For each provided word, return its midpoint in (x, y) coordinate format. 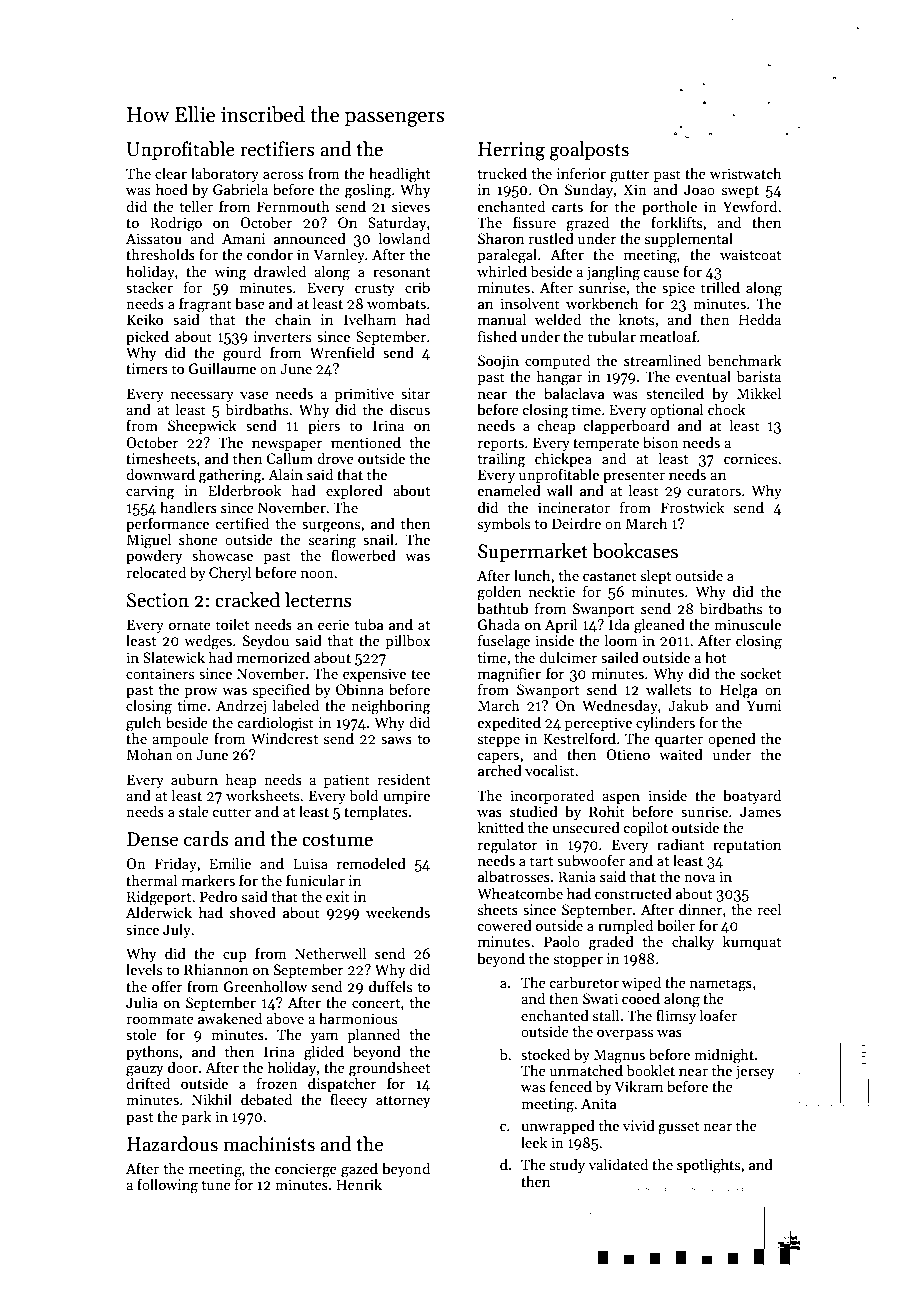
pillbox (407, 641)
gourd (242, 354)
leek (534, 1142)
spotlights (708, 1166)
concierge (306, 1170)
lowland (404, 238)
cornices (750, 458)
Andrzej (241, 706)
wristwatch (745, 173)
